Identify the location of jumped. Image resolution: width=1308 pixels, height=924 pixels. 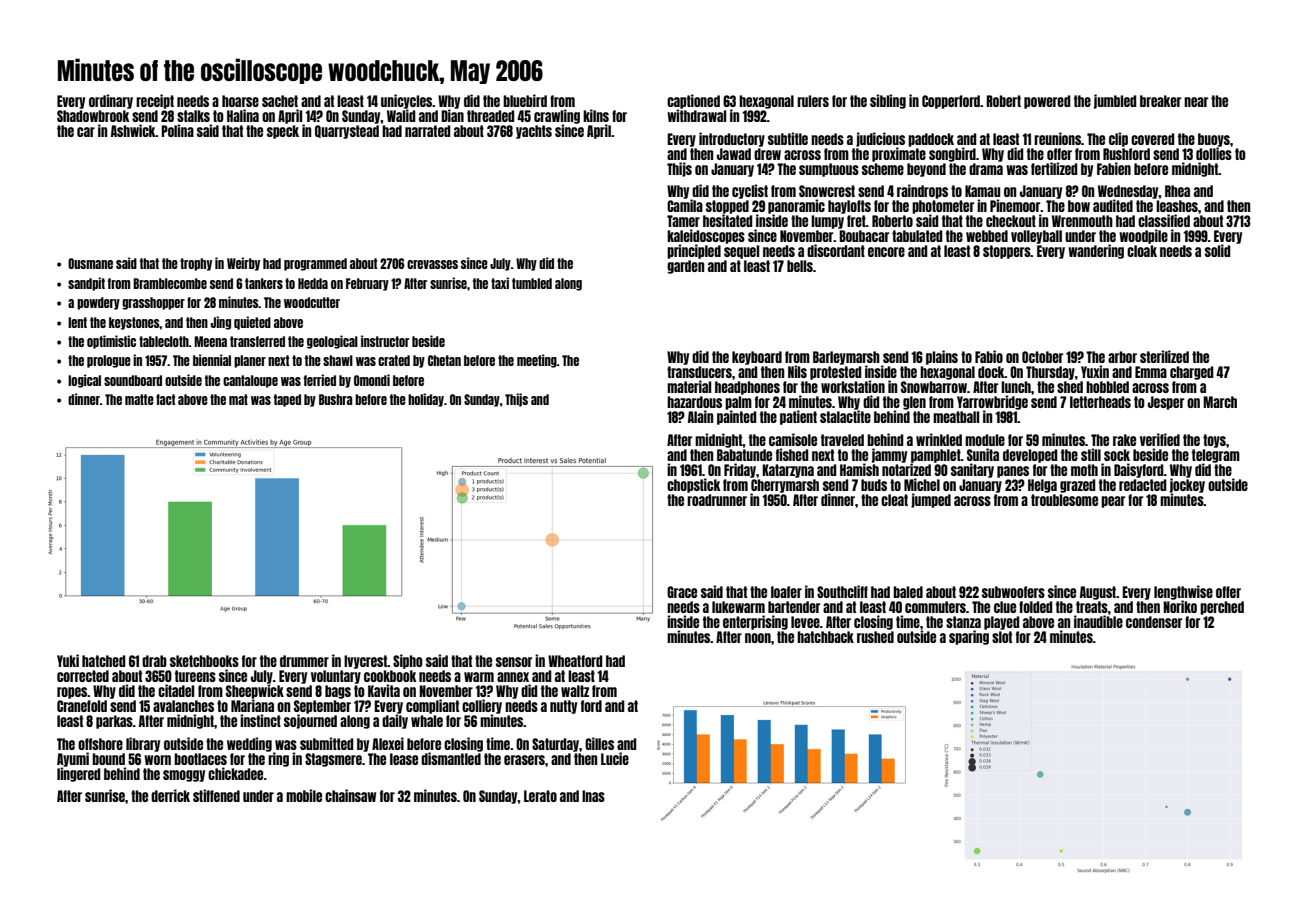
(931, 500).
